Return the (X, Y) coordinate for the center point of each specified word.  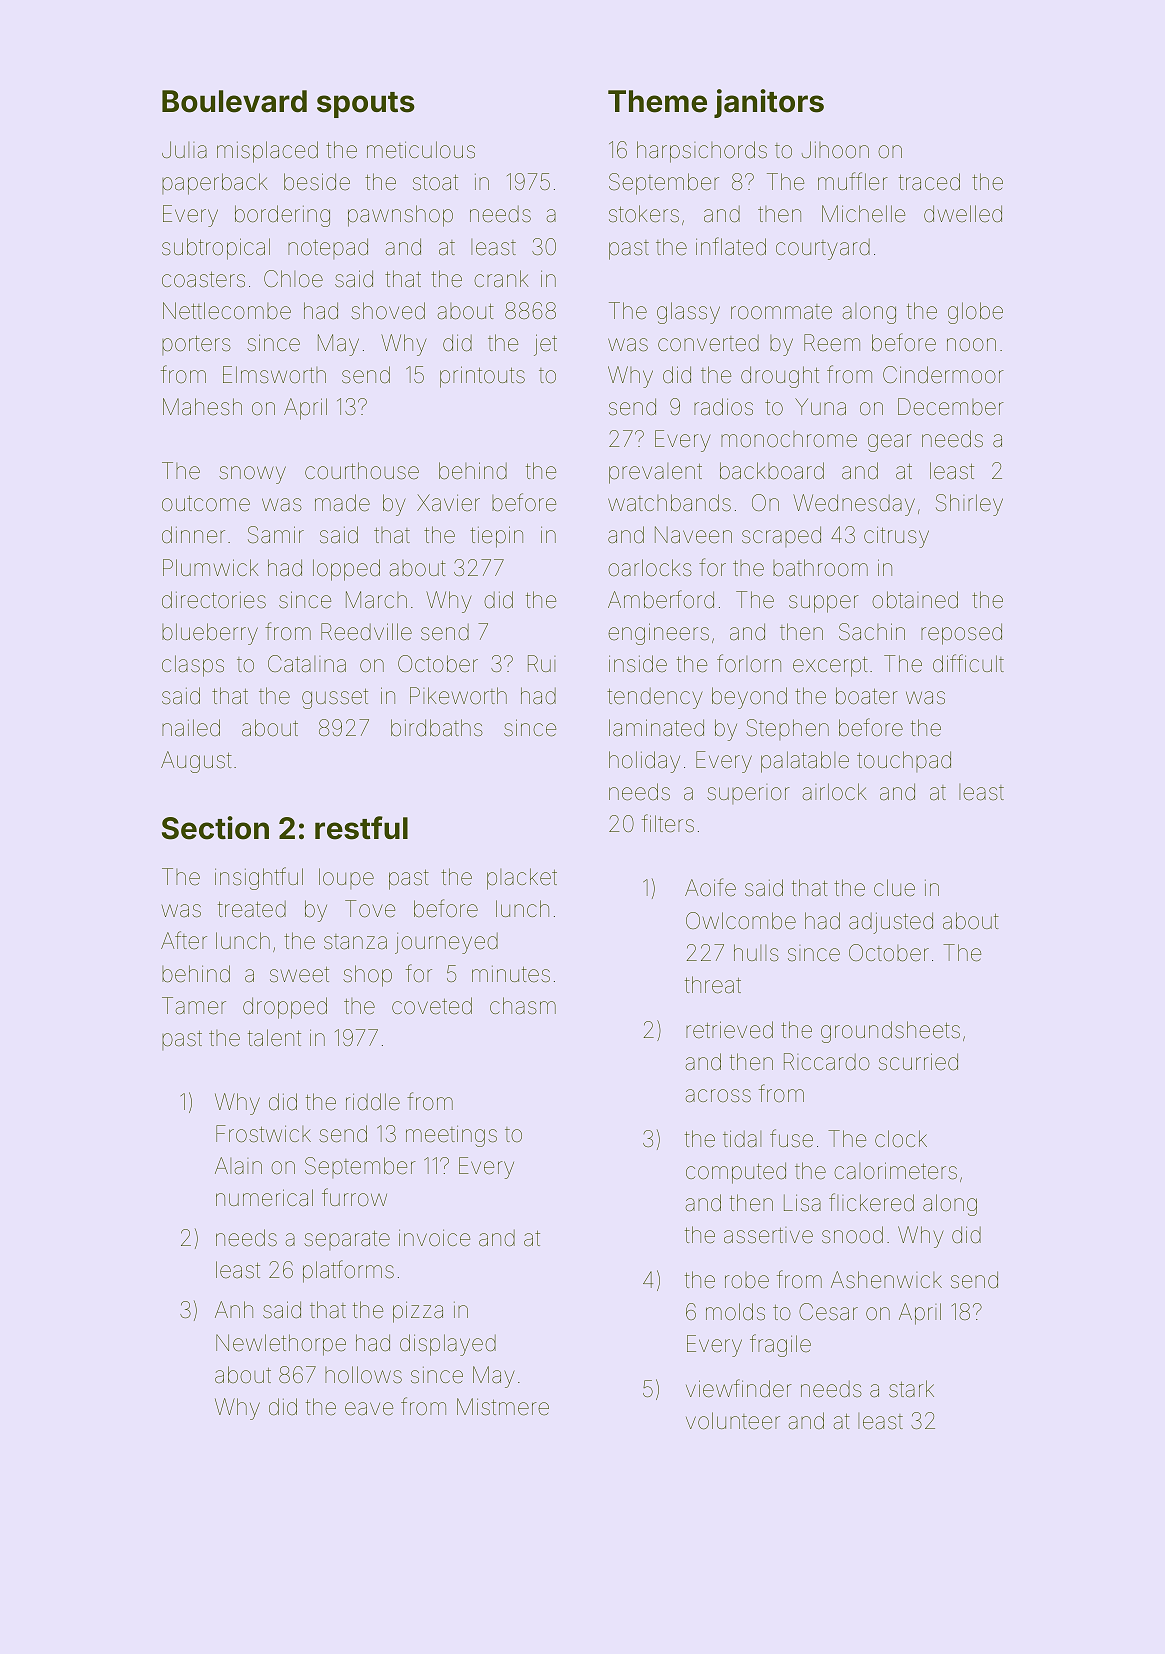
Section (215, 828)
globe (975, 313)
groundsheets (890, 1032)
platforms (348, 1271)
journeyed (446, 943)
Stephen (787, 729)
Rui (541, 663)
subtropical (216, 249)
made (342, 503)
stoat (435, 182)
